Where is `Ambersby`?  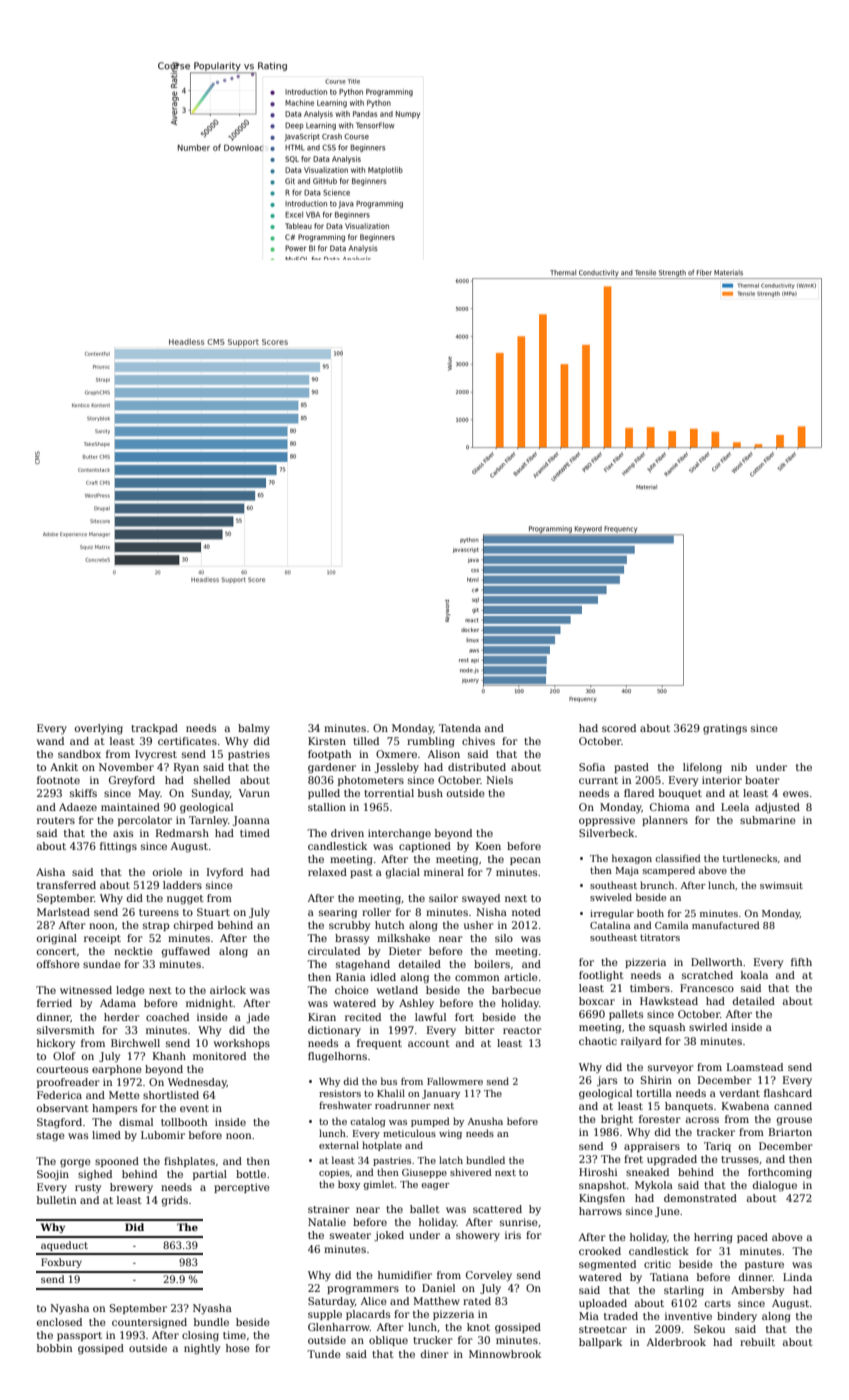
Ambersby is located at coordinates (757, 1291).
